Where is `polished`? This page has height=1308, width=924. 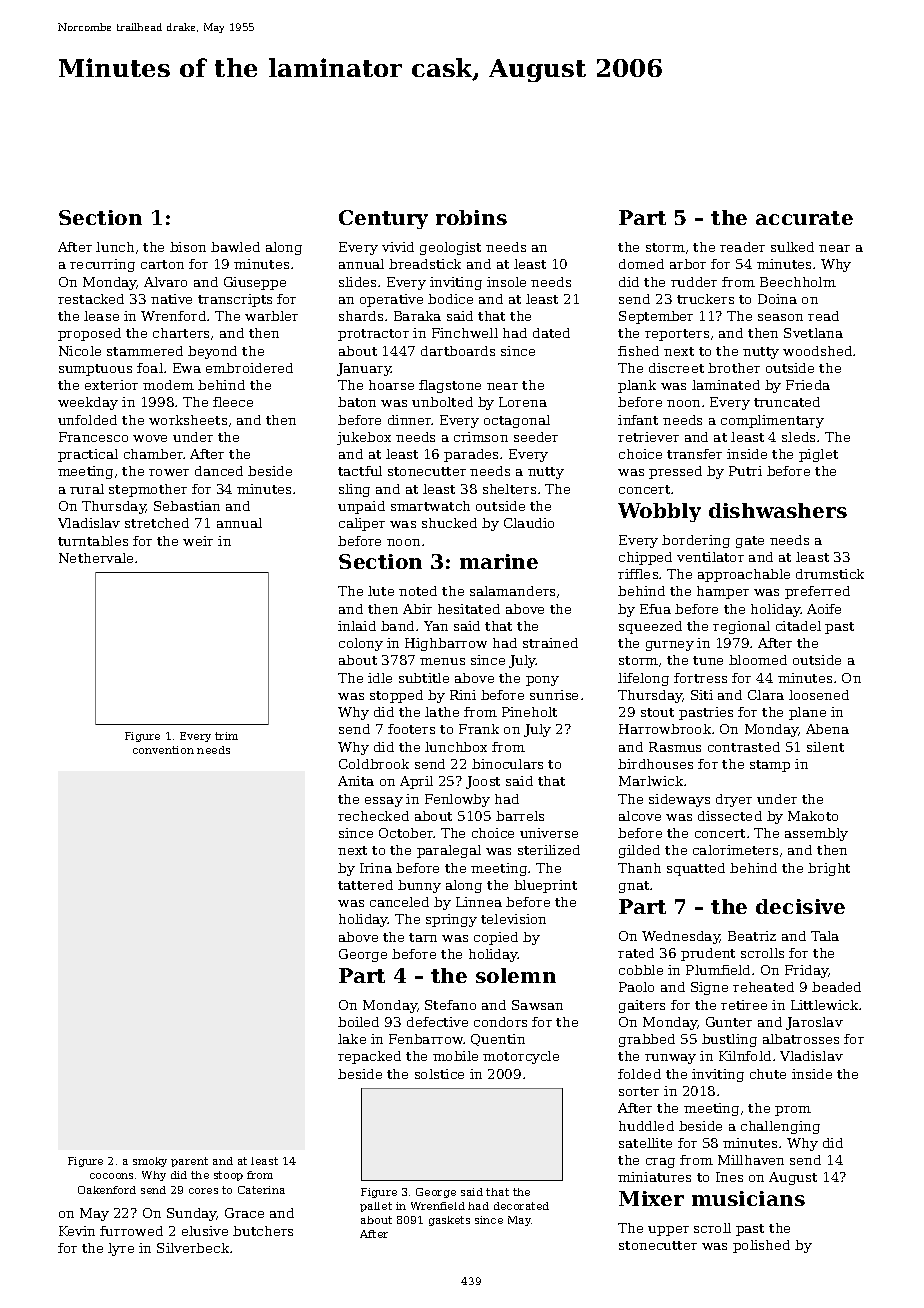 polished is located at coordinates (761, 1246).
